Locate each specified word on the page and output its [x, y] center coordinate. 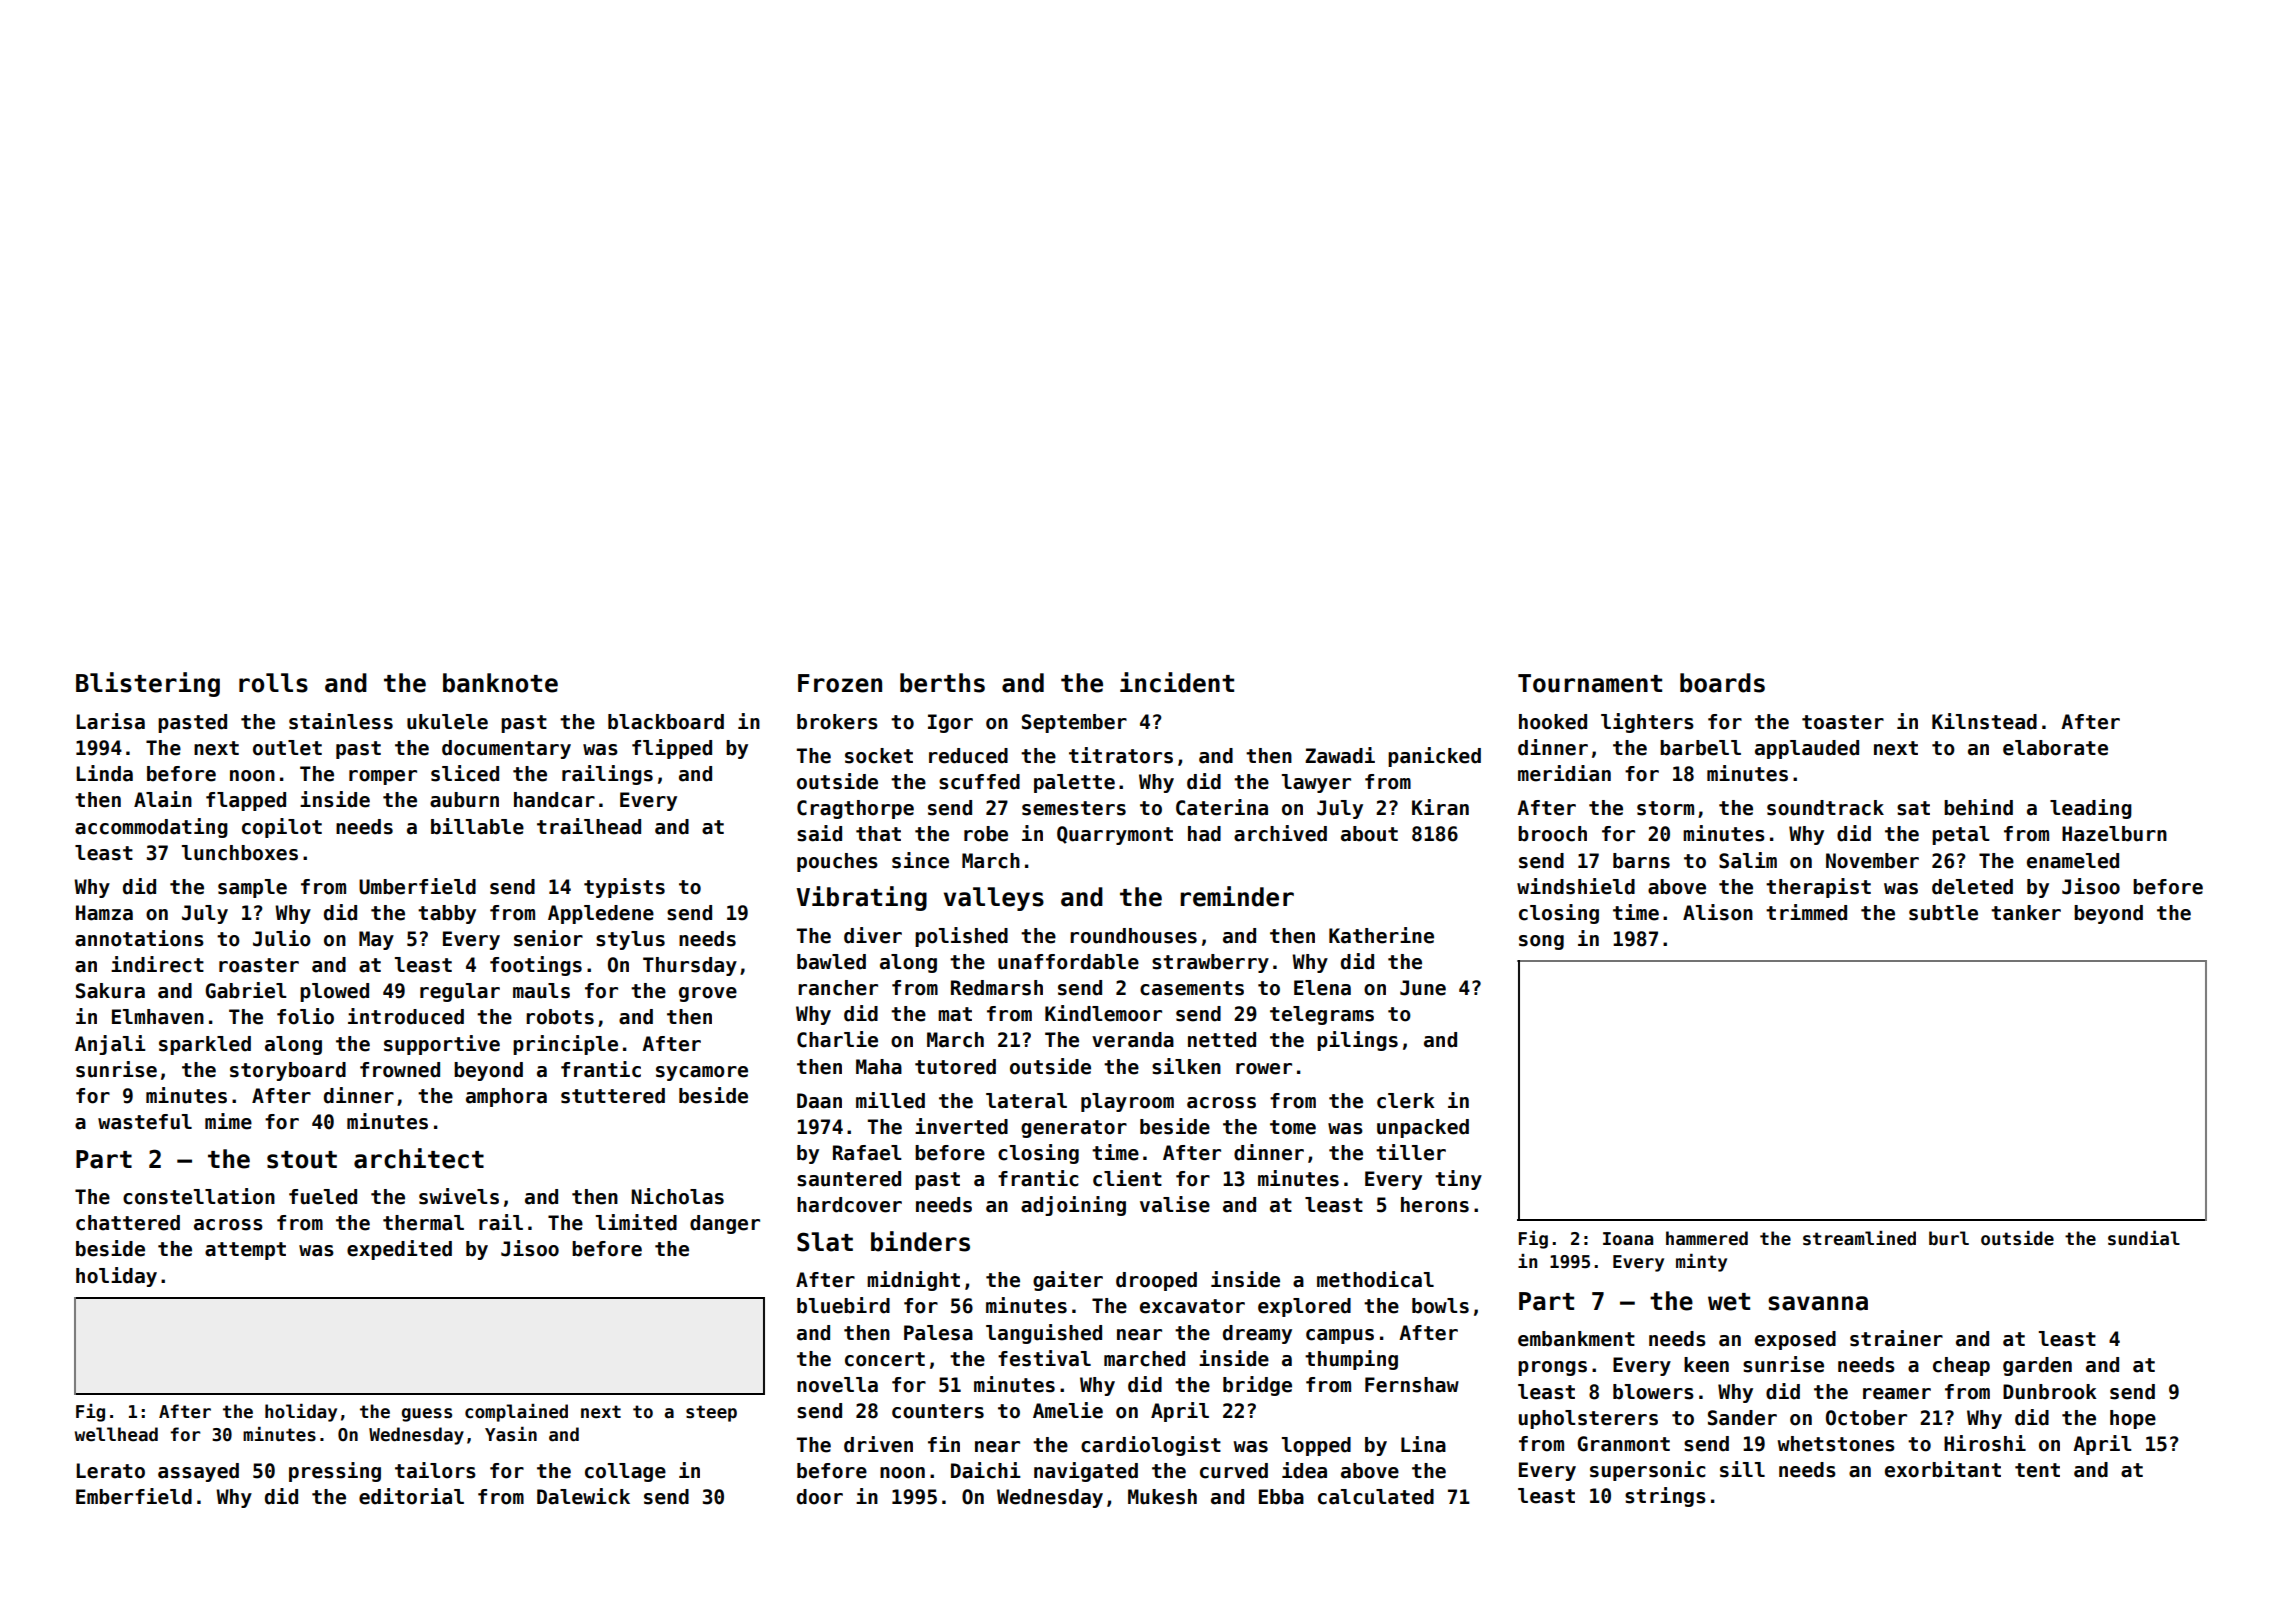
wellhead [116, 1434]
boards [1722, 683]
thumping [1351, 1360]
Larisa [110, 721]
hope [2133, 1419]
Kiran [1440, 807]
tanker [2026, 913]
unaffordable [1068, 962]
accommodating [151, 828]
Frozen [840, 683]
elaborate [2055, 748]
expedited [399, 1250]
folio [305, 1016]
